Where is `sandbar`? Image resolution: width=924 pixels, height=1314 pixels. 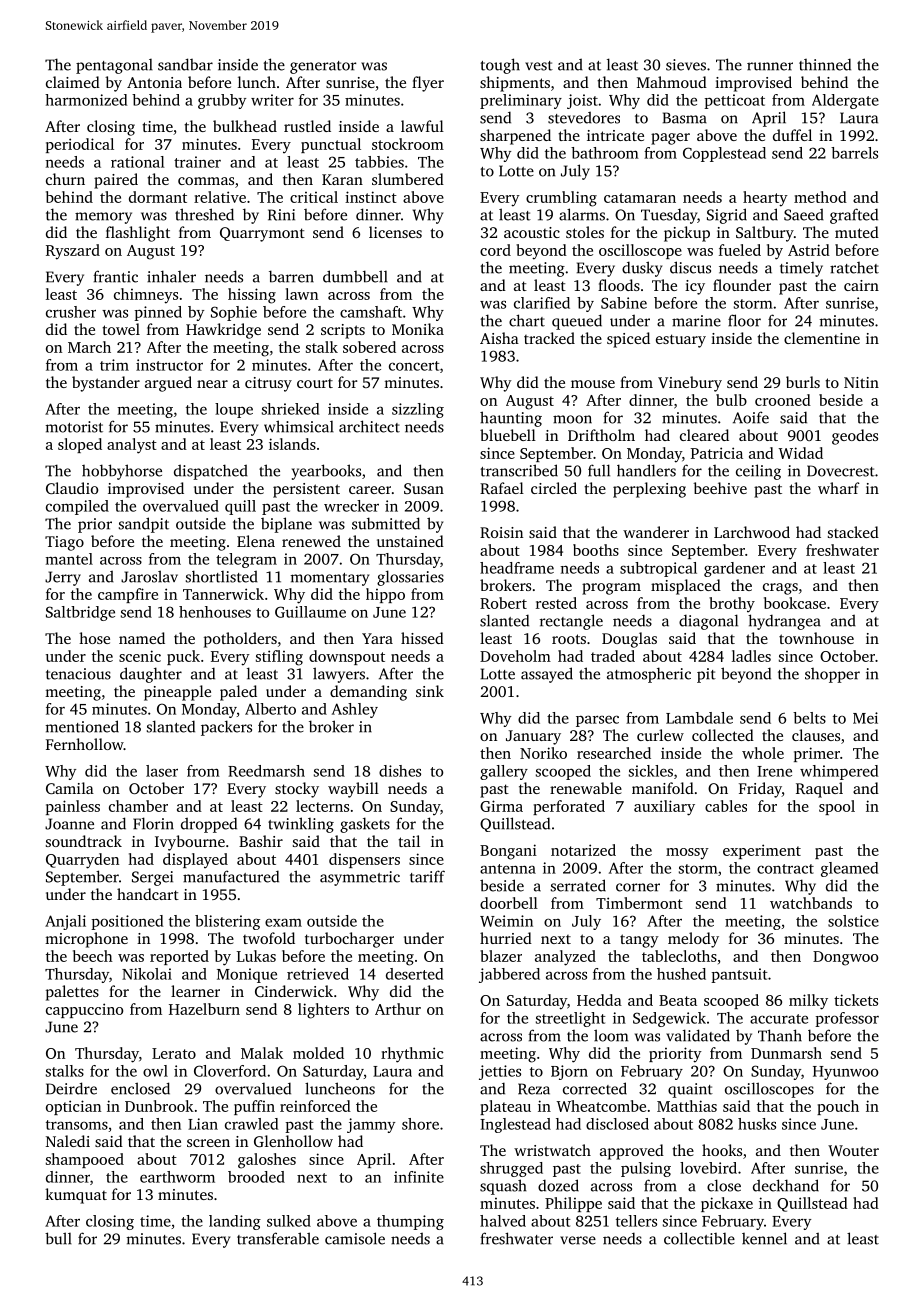 sandbar is located at coordinates (185, 64).
